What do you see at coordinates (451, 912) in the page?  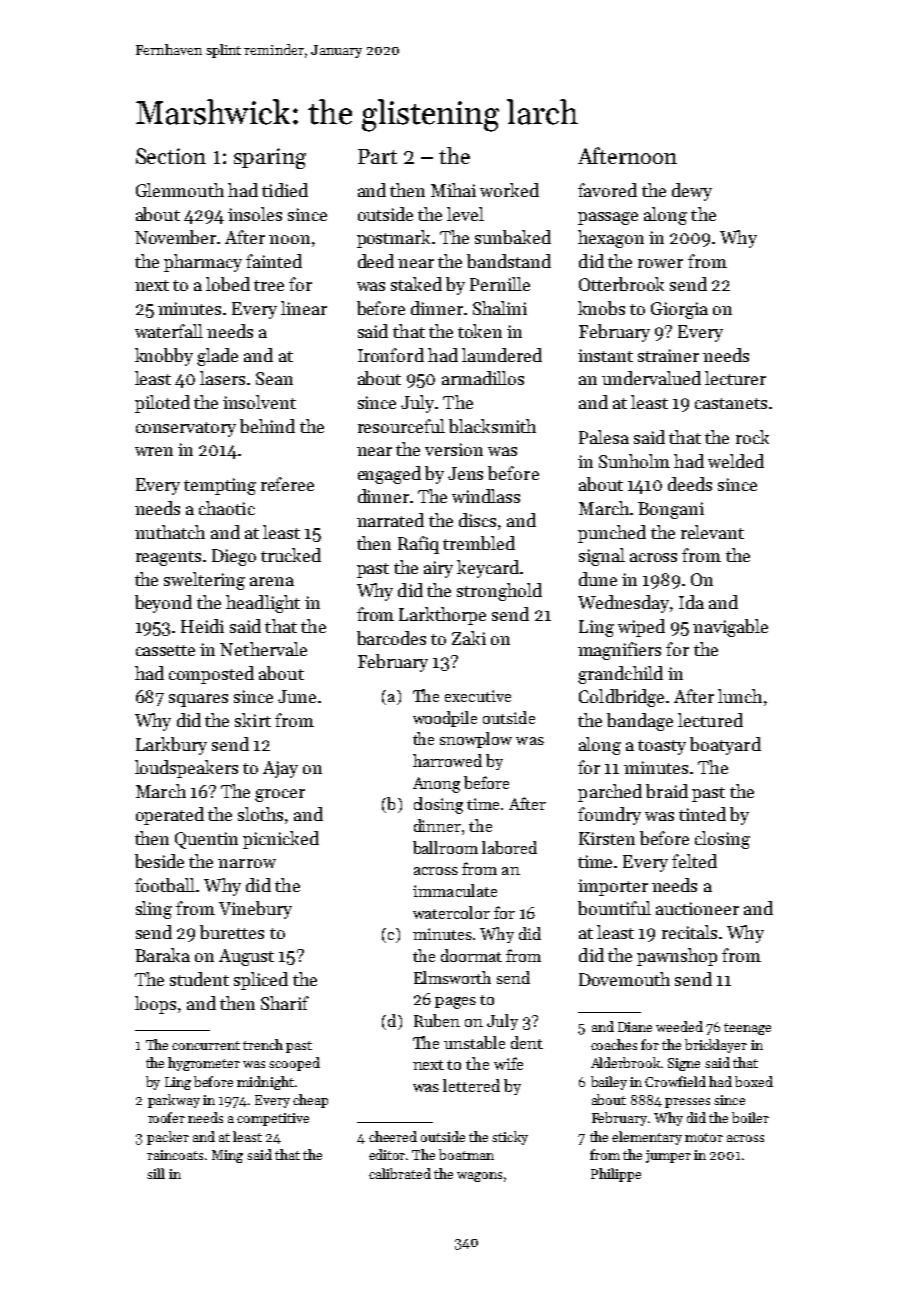 I see `watercolor` at bounding box center [451, 912].
